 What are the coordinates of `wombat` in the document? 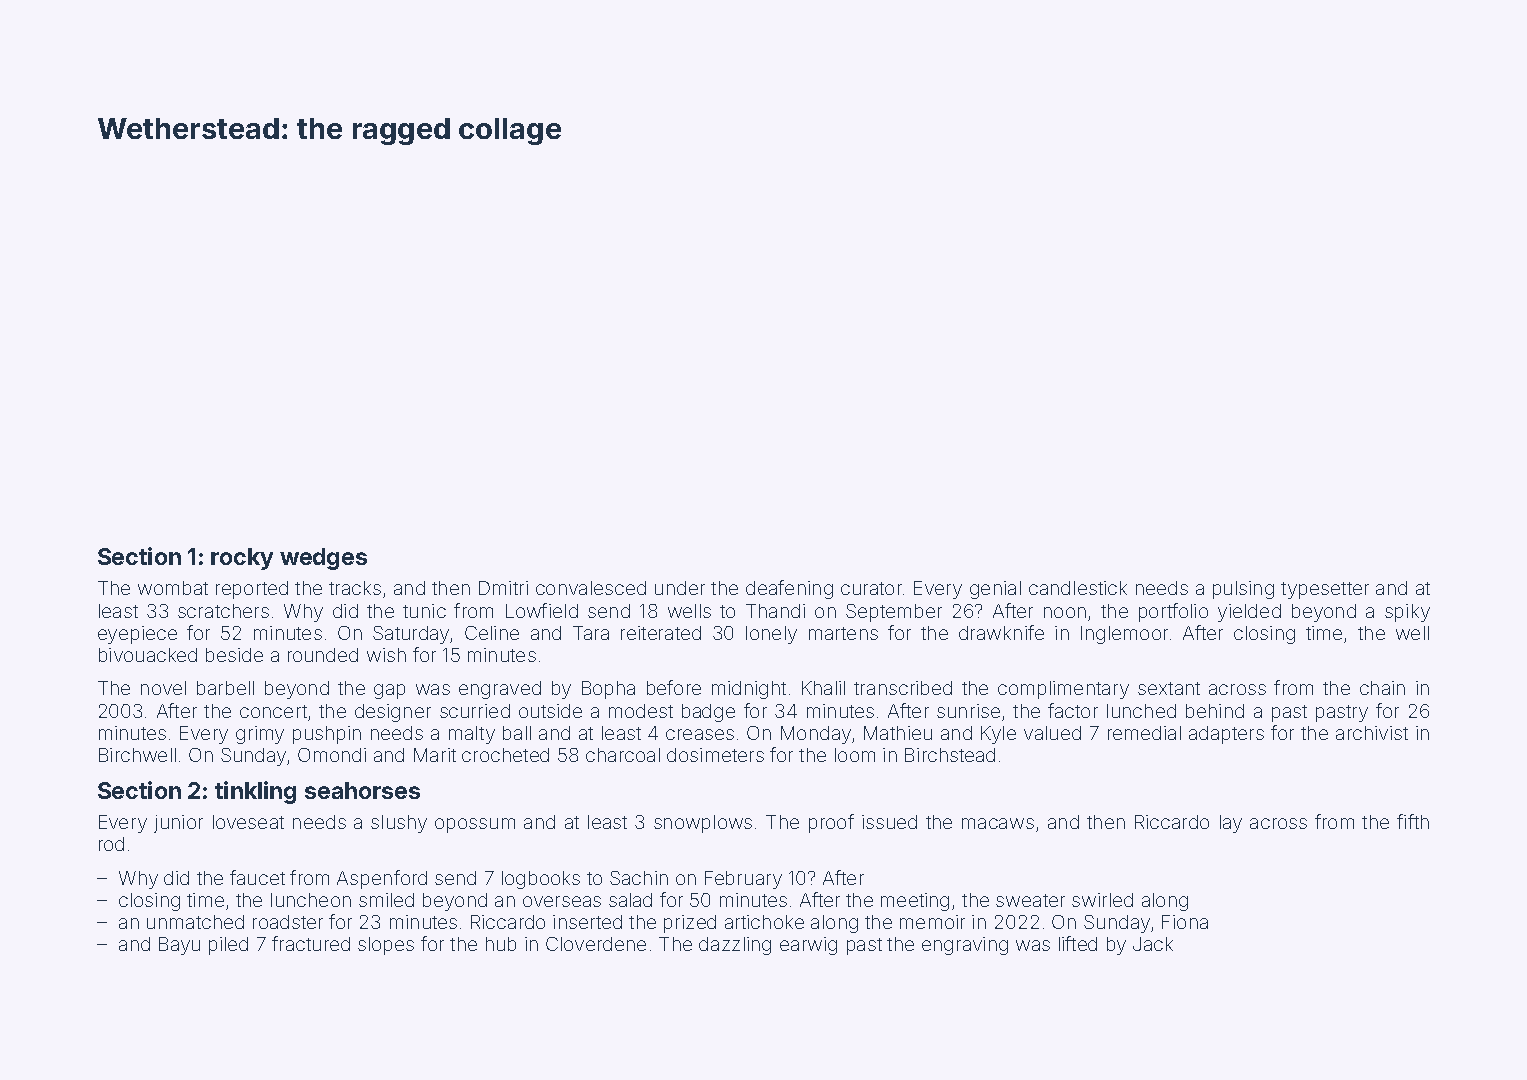 It's located at (173, 588).
